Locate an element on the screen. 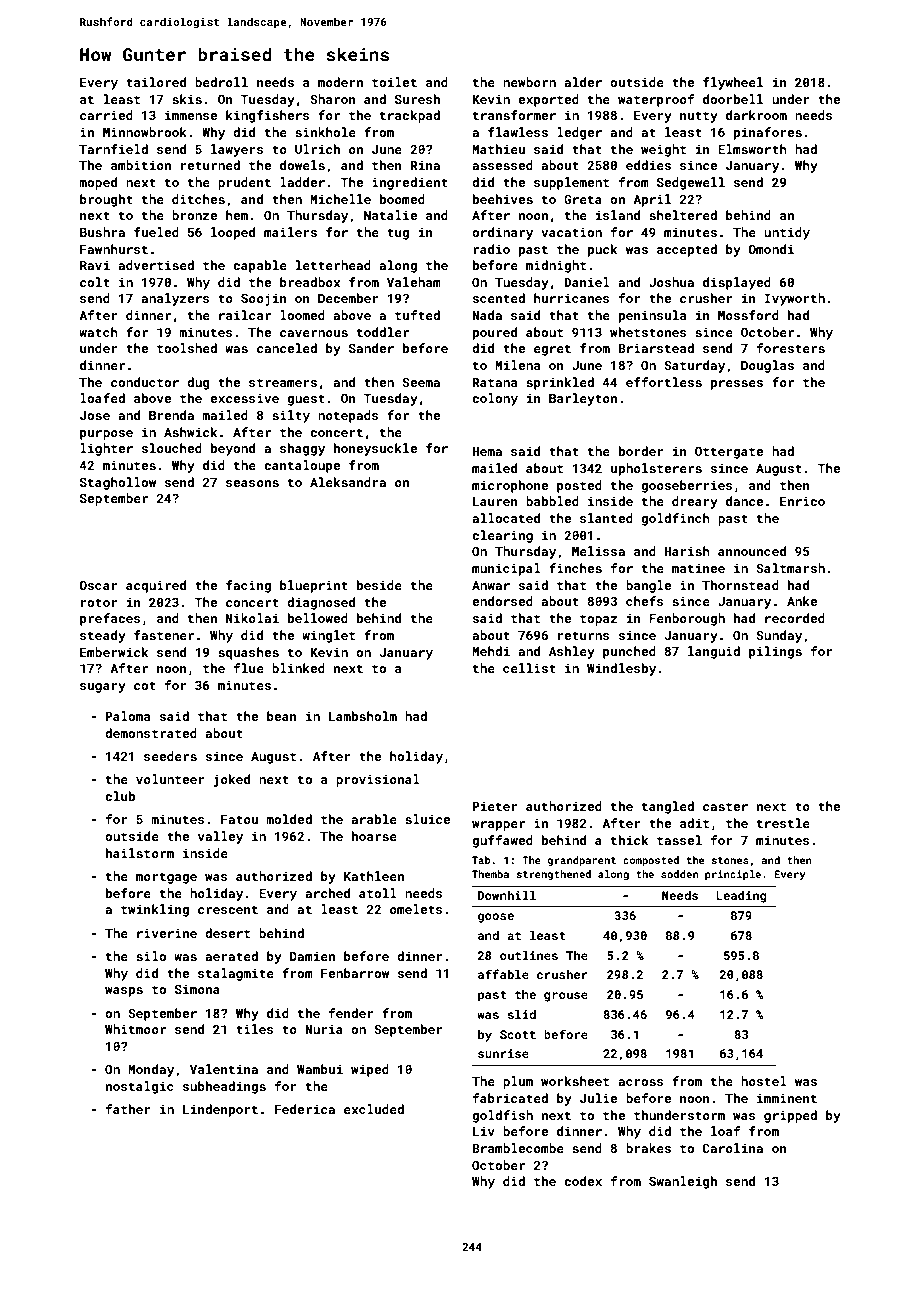  scented is located at coordinates (499, 298).
